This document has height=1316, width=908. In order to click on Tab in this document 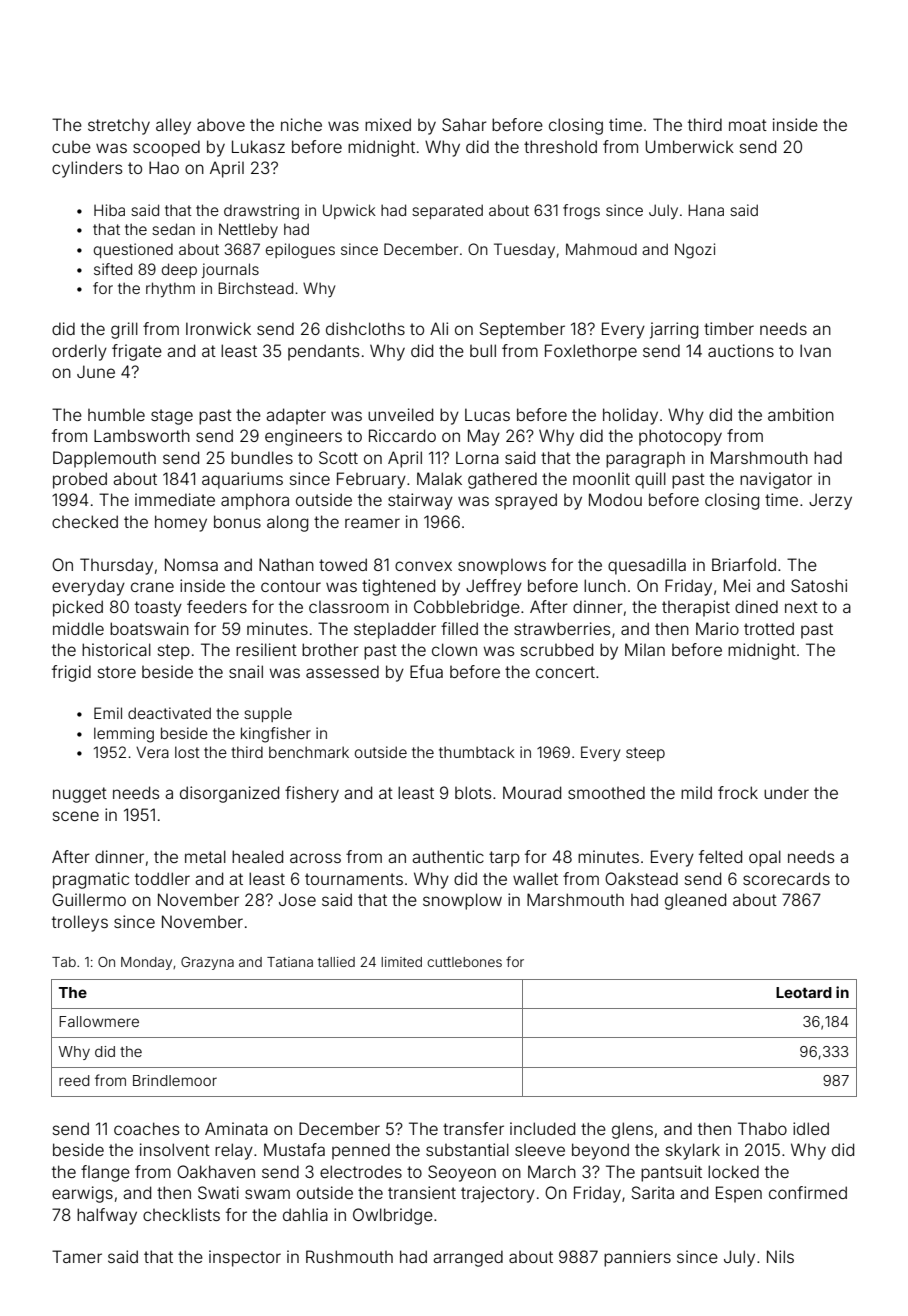, I will do `click(64, 962)`.
